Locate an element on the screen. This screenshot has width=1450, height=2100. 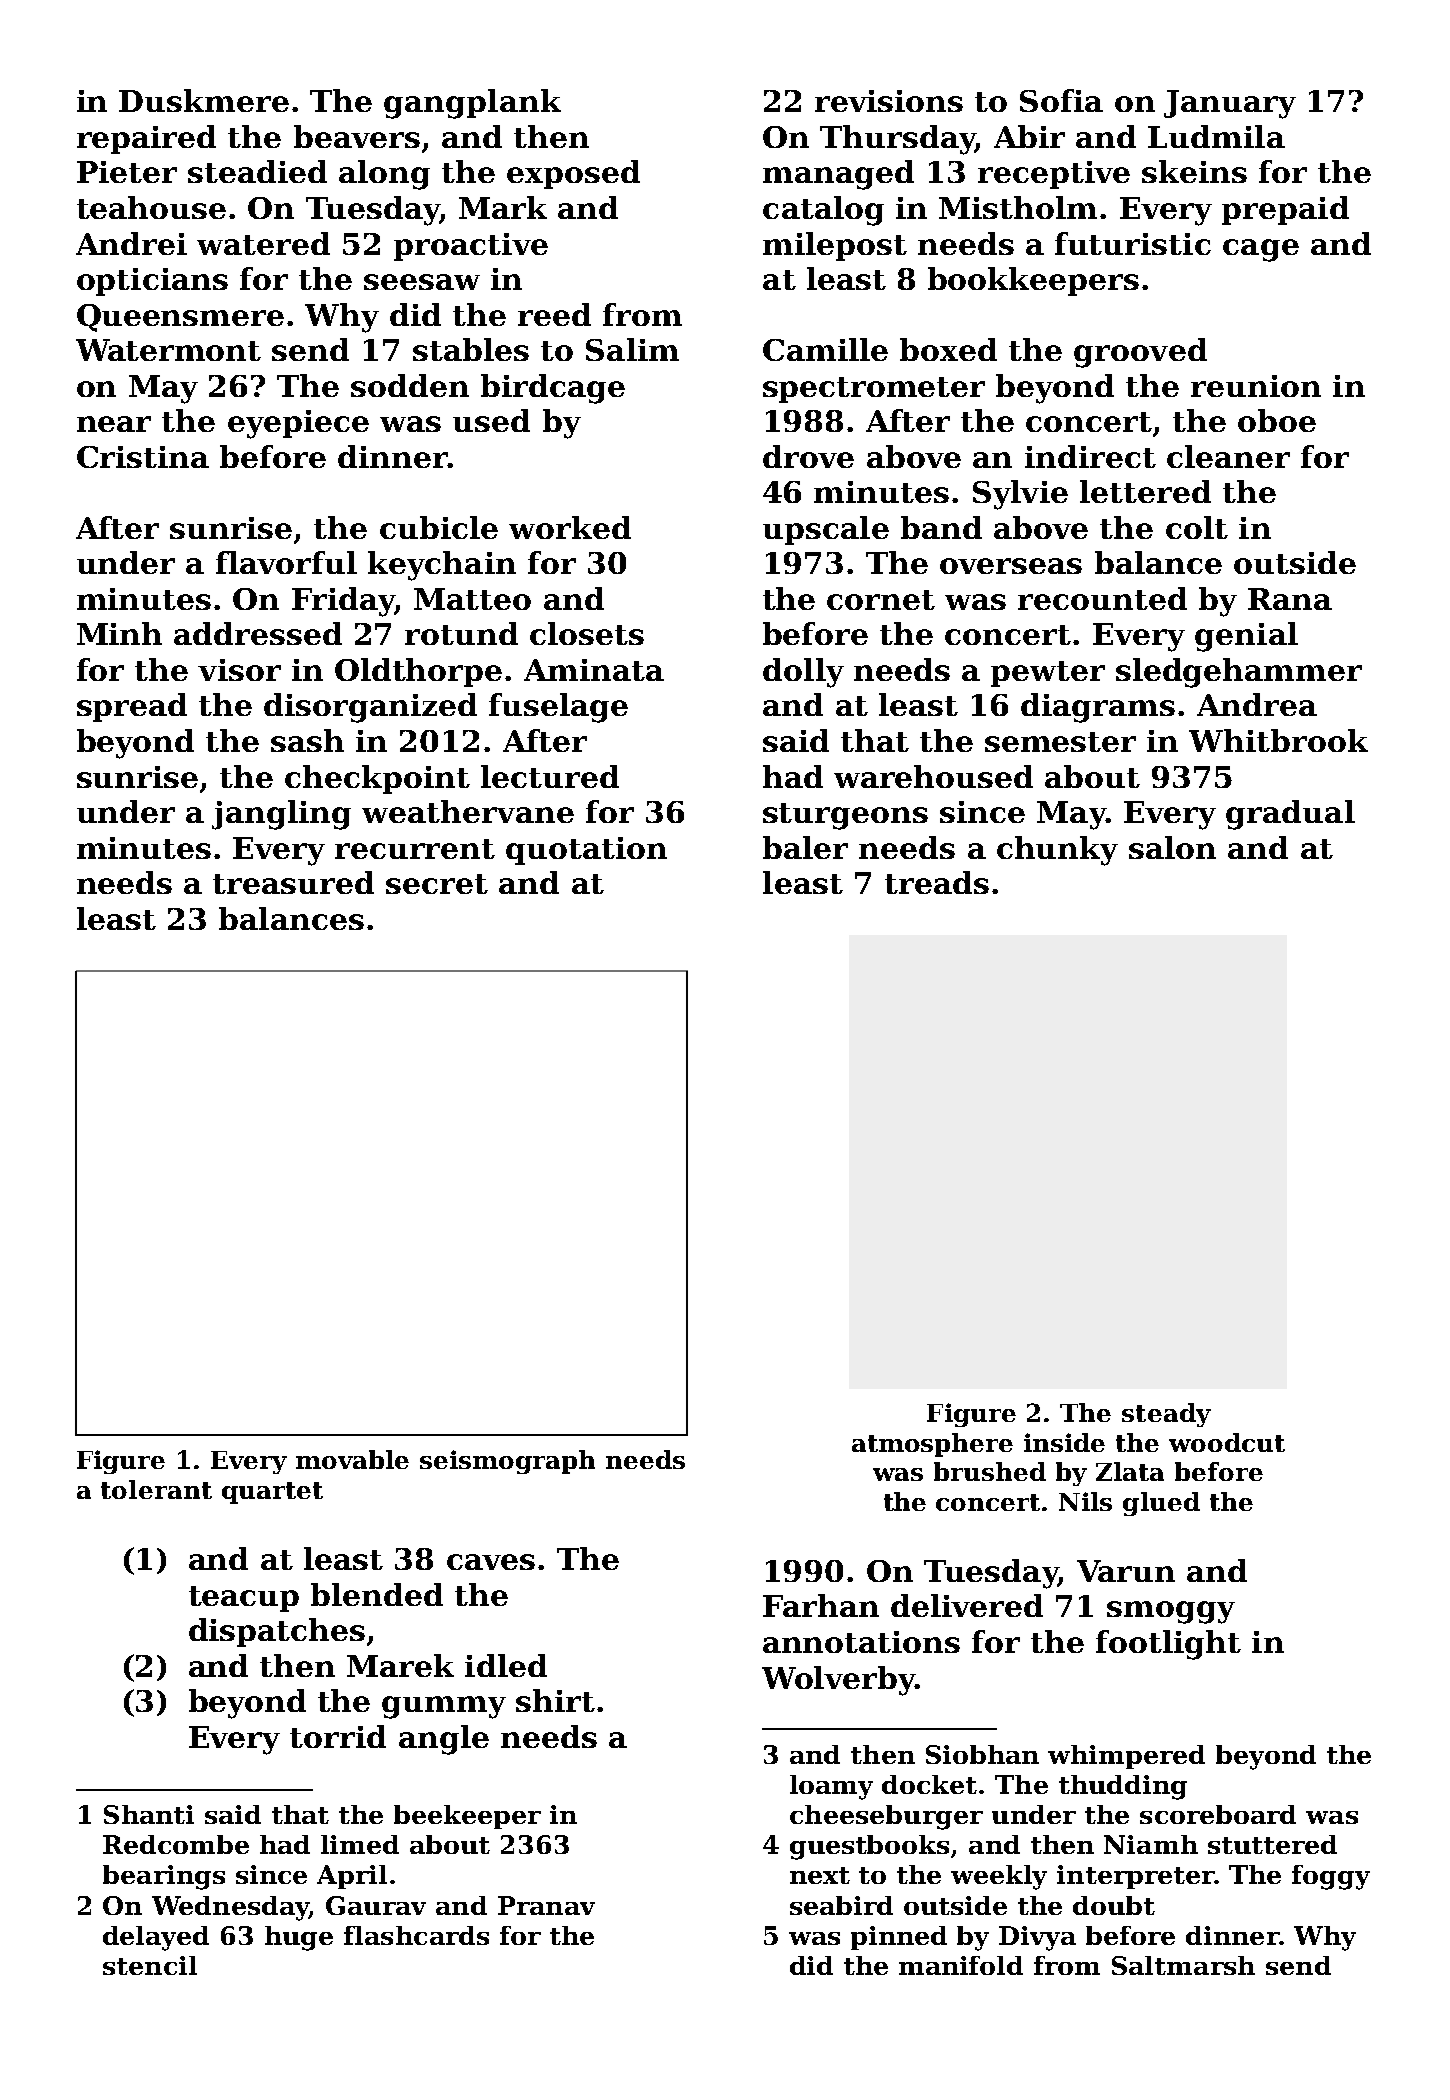
pinned is located at coordinates (899, 1938).
